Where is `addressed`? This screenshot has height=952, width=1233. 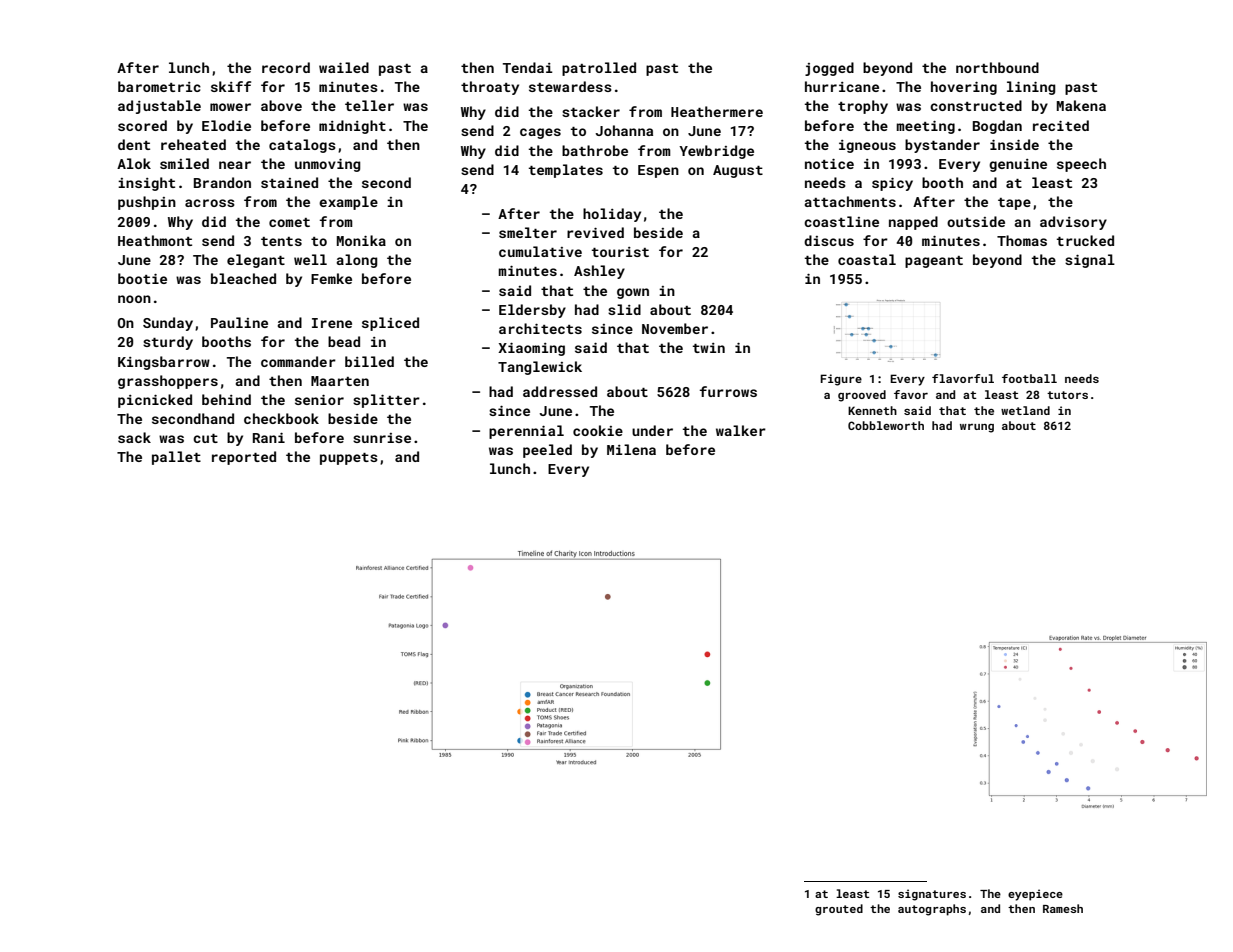
addressed is located at coordinates (560, 391).
